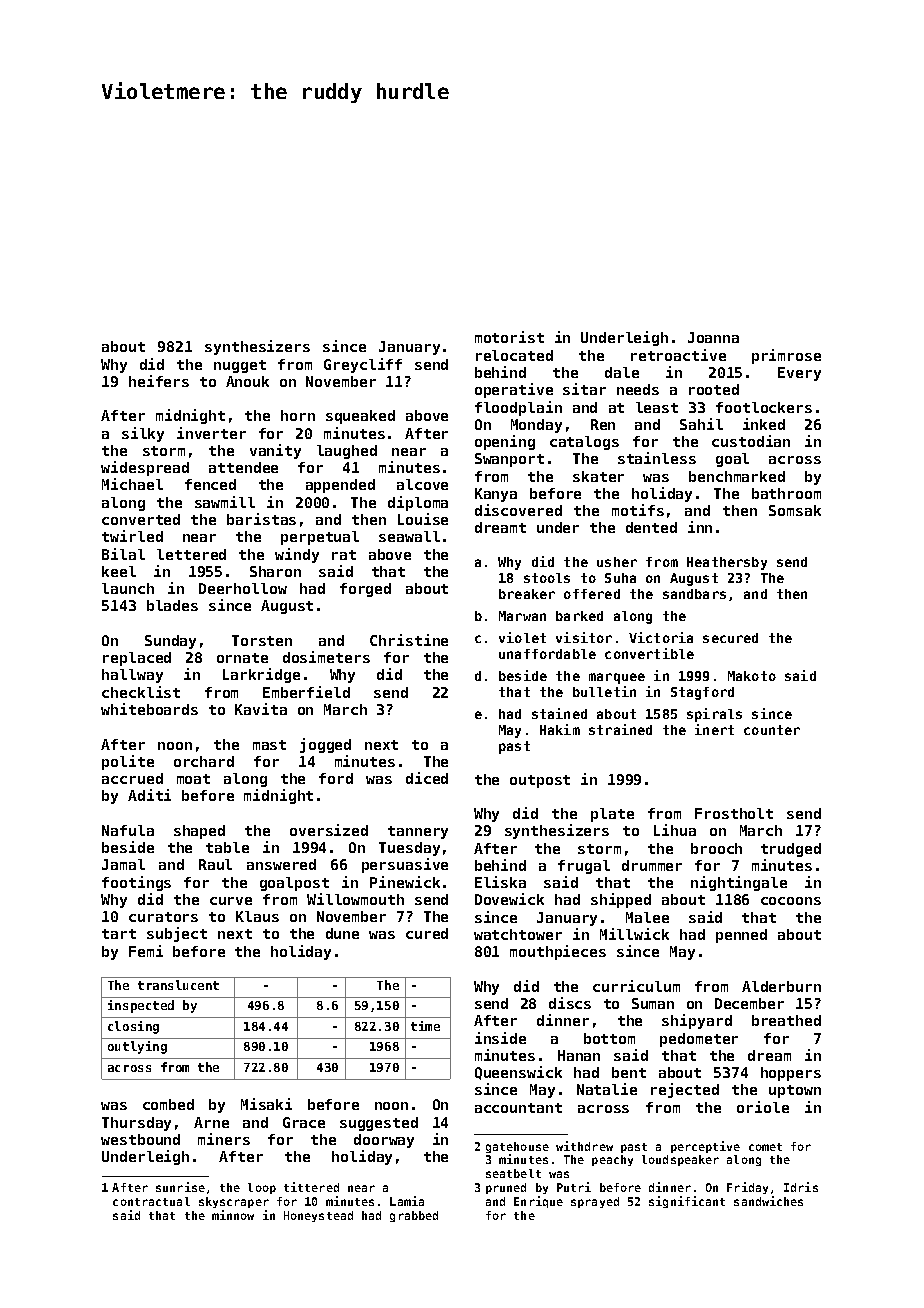 The height and width of the screenshot is (1308, 924). What do you see at coordinates (607, 1089) in the screenshot?
I see `Natalie` at bounding box center [607, 1089].
